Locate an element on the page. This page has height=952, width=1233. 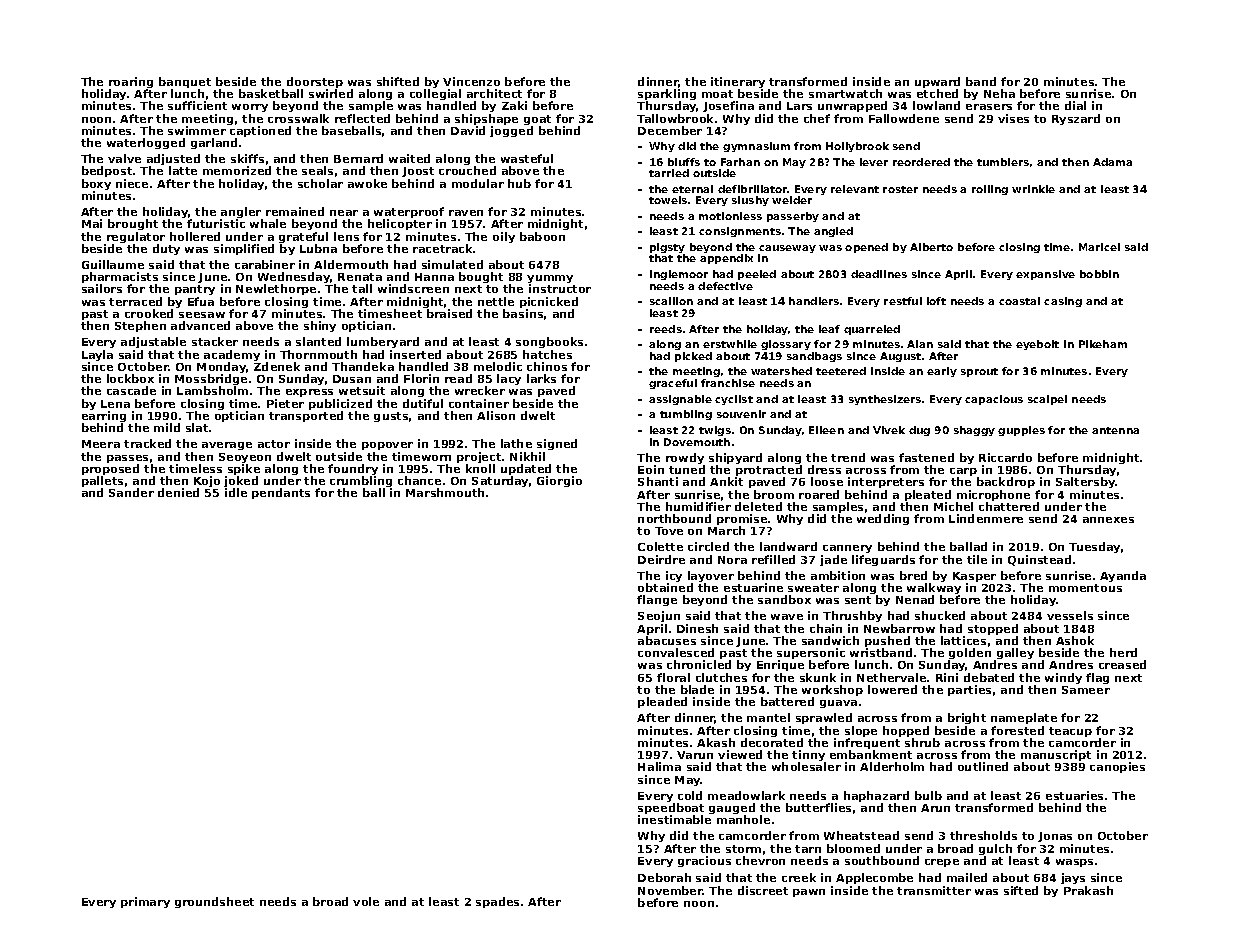
Pikeham is located at coordinates (1103, 344).
